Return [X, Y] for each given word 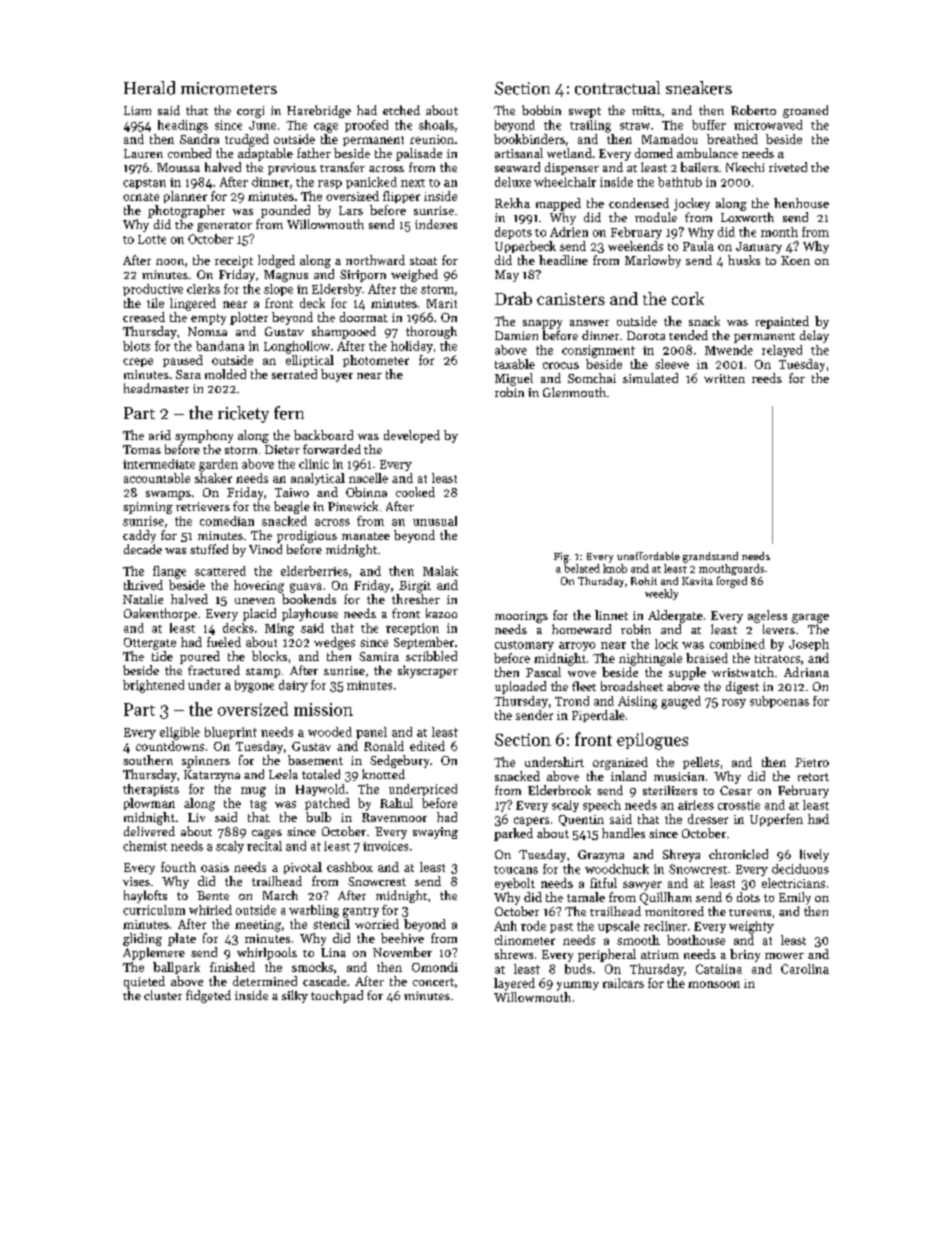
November [402, 952]
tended [688, 335]
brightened [153, 686]
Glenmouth [574, 392]
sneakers [699, 88]
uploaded [520, 687]
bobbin [541, 110]
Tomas [142, 449]
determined [265, 981]
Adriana [806, 672]
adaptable [265, 154]
